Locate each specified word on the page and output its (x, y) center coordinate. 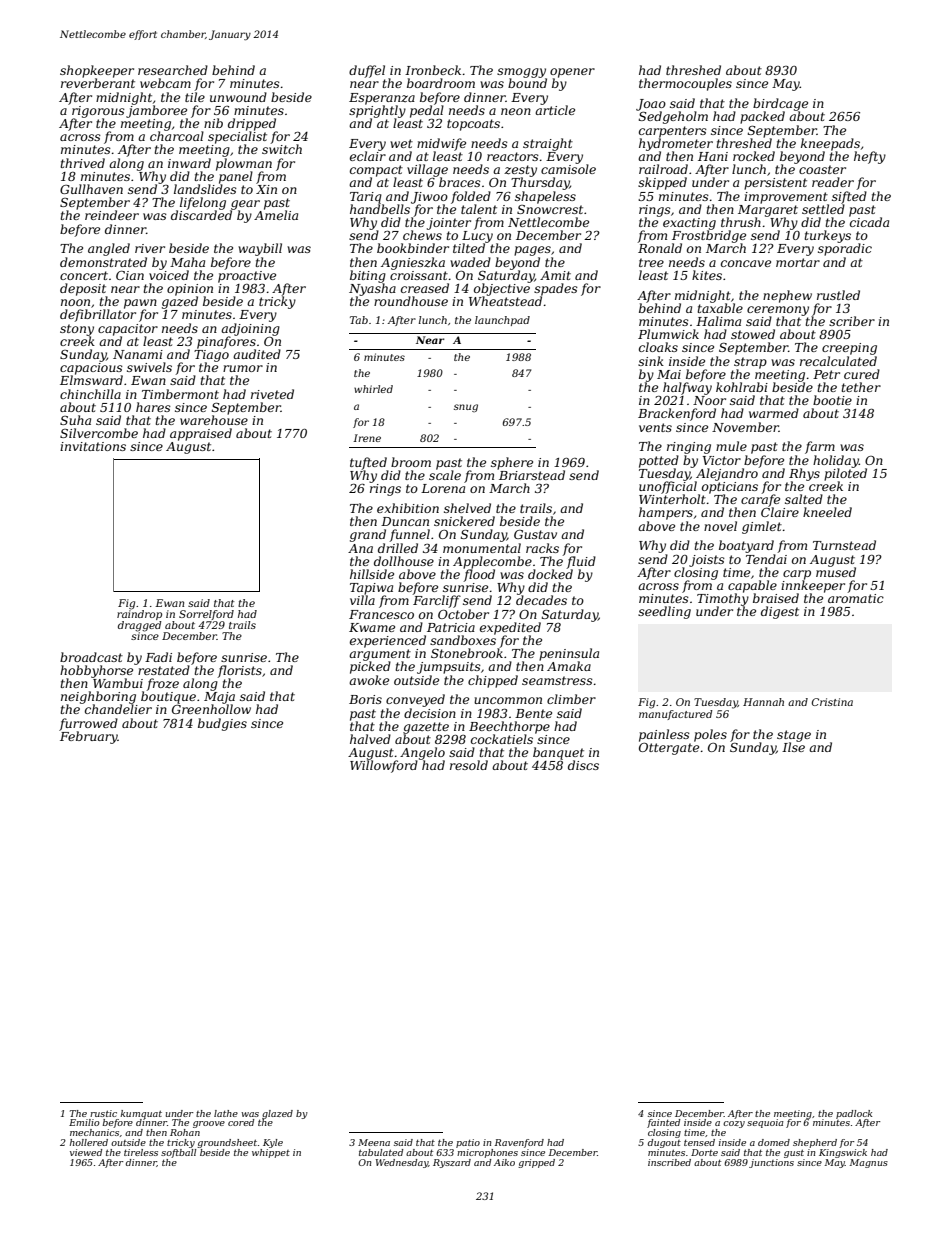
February (89, 737)
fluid (581, 562)
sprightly (377, 111)
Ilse (793, 747)
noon (75, 302)
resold (469, 765)
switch (282, 149)
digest (780, 612)
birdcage (780, 104)
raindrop (139, 615)
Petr (826, 374)
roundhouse (411, 301)
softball (179, 1153)
